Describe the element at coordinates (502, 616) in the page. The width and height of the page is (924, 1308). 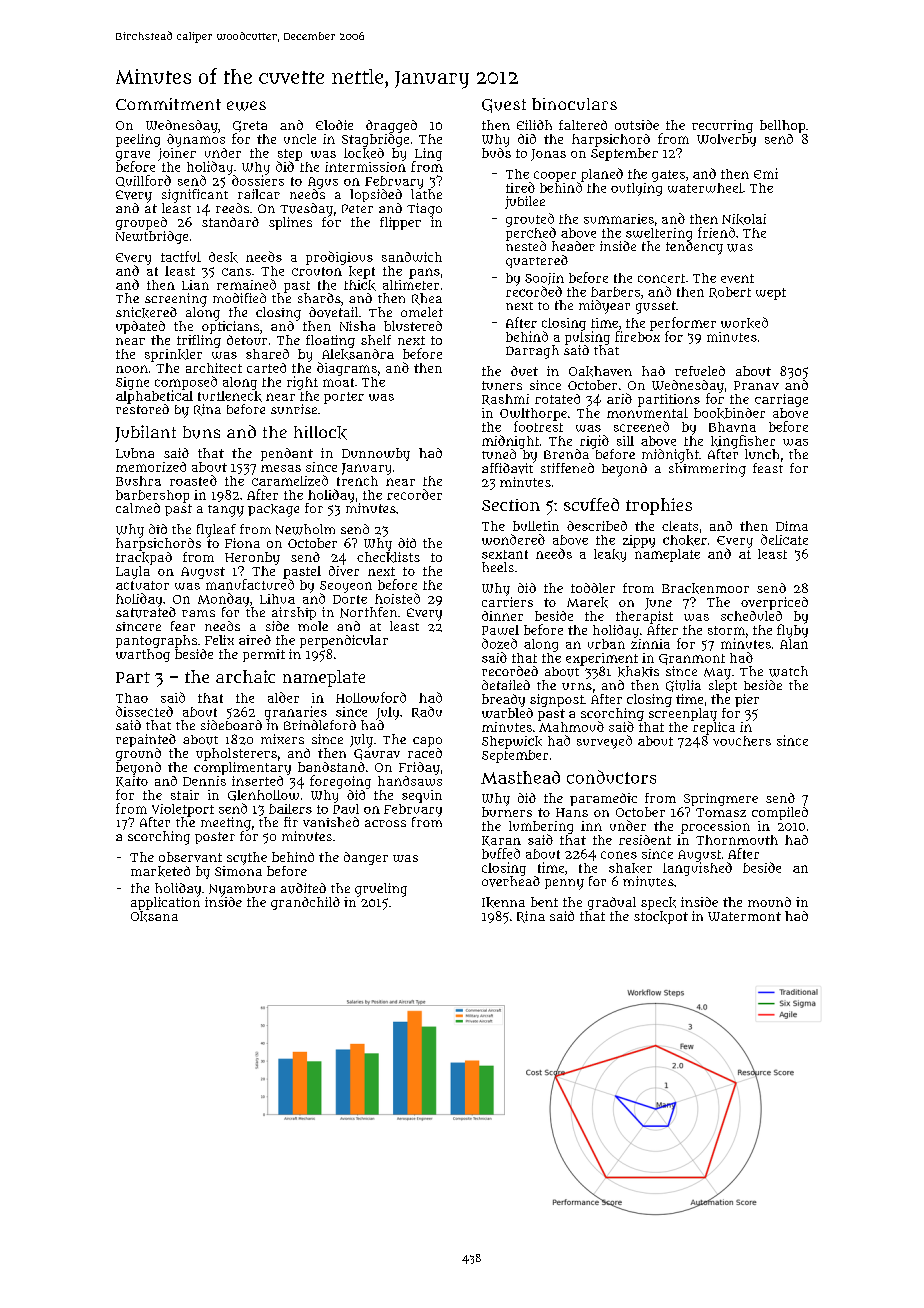
I see `dinner` at that location.
